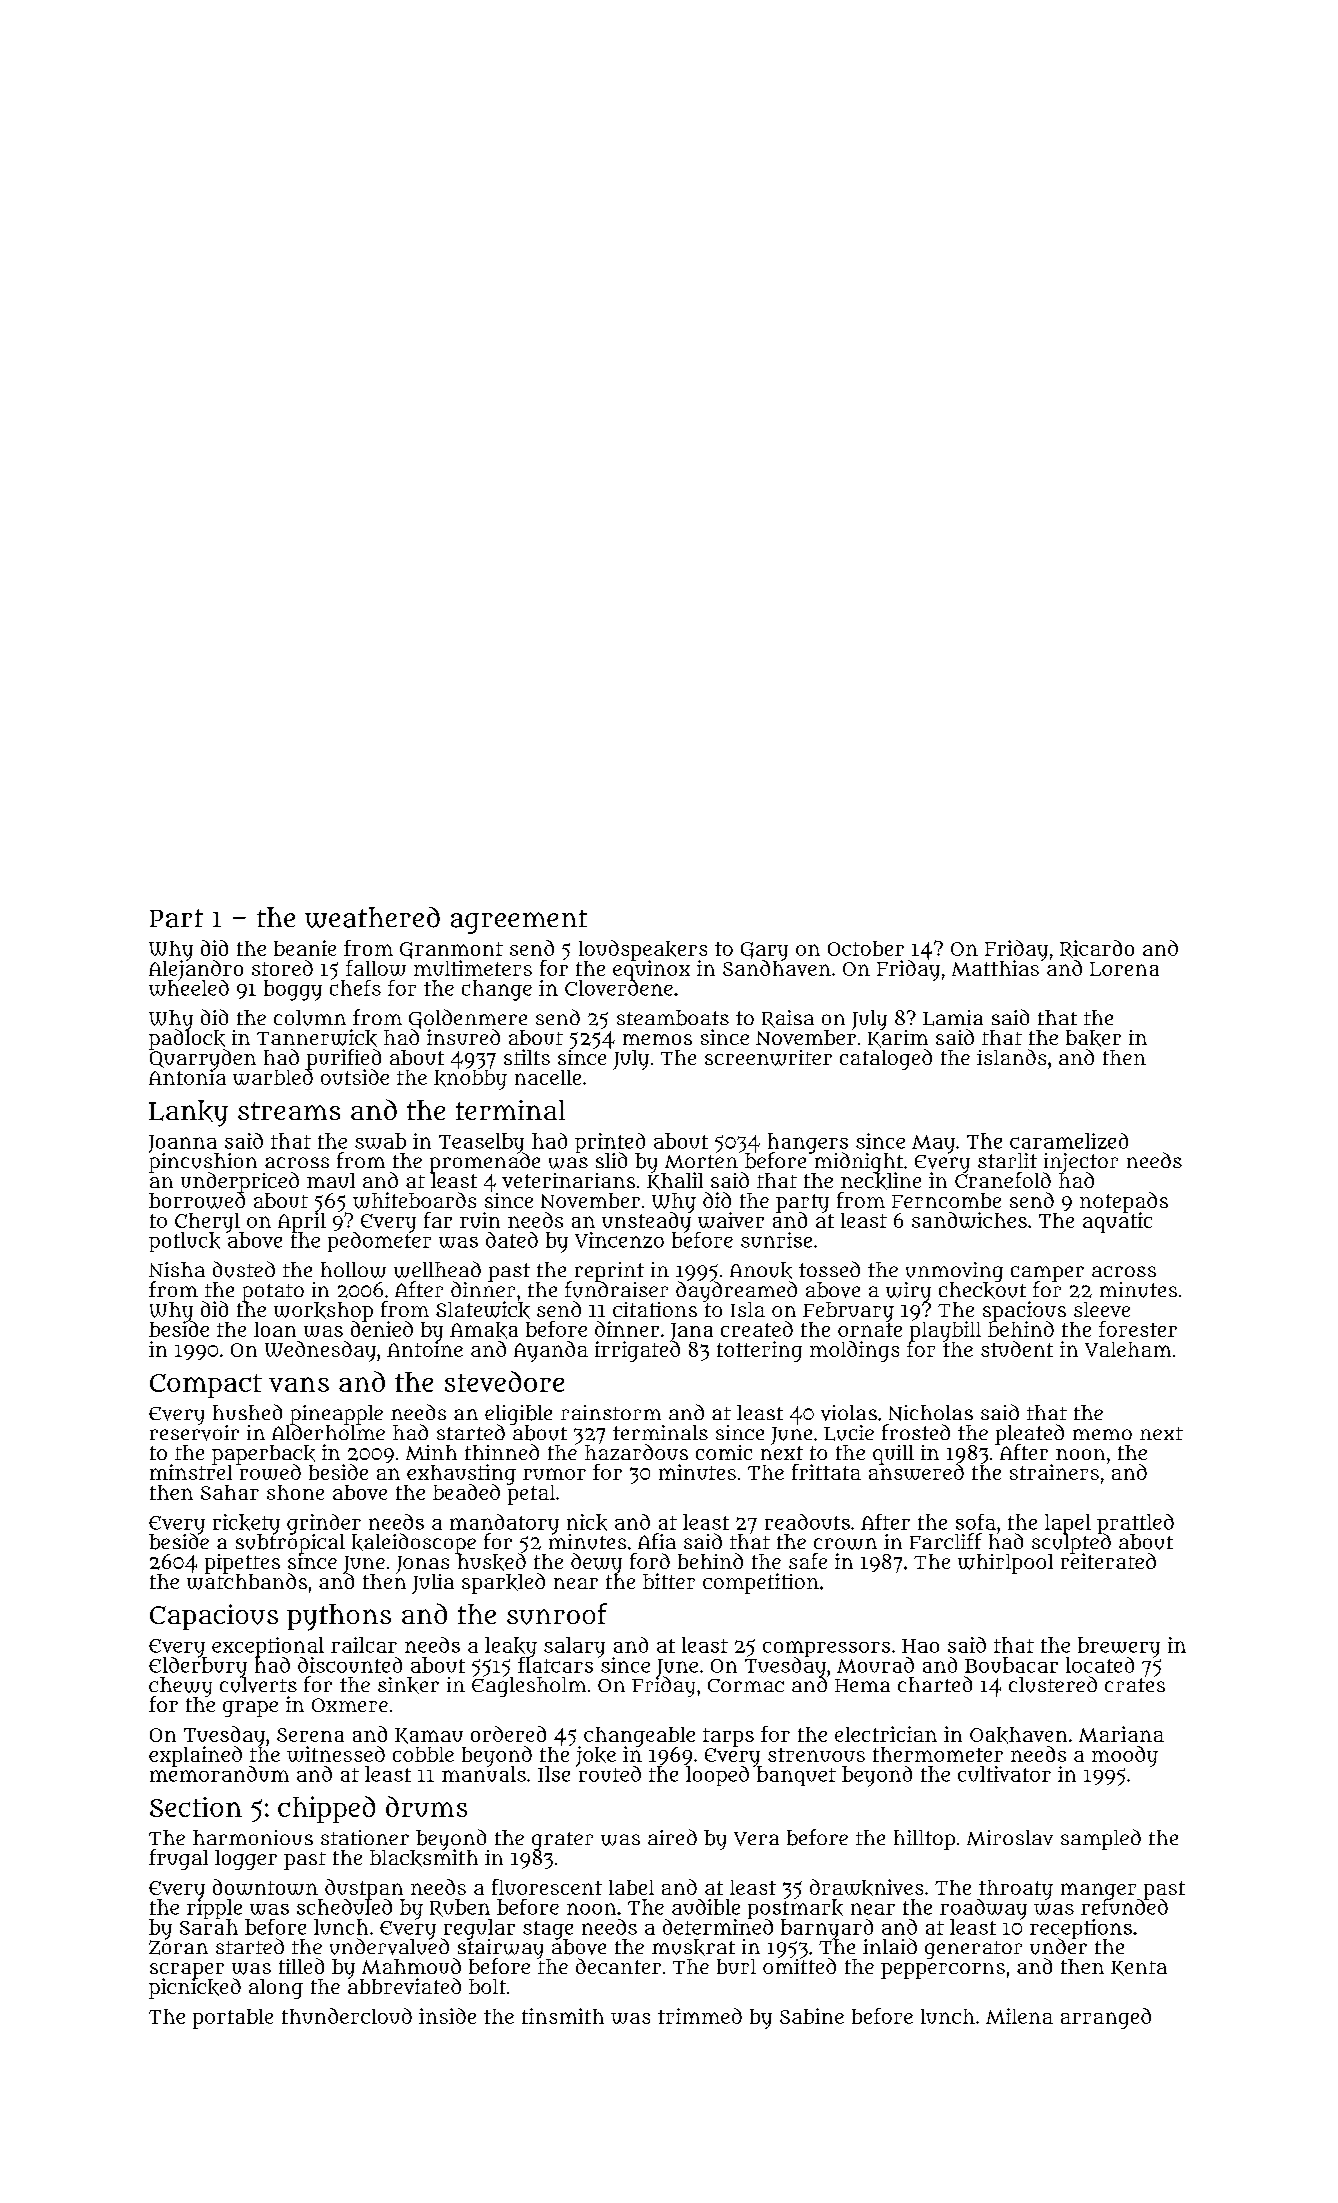 This page has height=2203, width=1338. What do you see at coordinates (563, 2016) in the page?
I see `tinsmith` at bounding box center [563, 2016].
